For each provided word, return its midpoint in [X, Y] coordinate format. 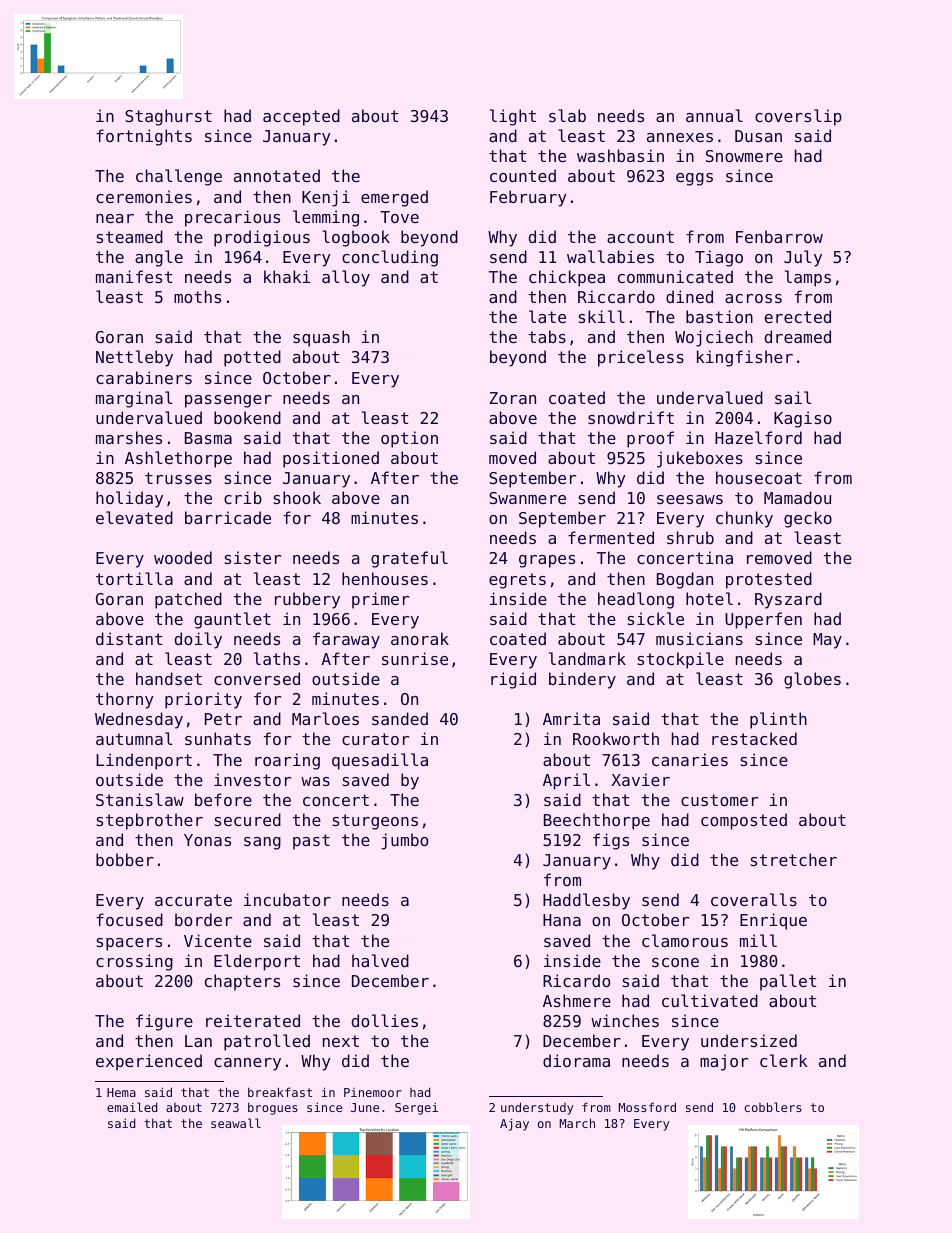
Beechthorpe [597, 821]
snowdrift [631, 417]
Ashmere [577, 1000]
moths [197, 296]
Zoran [512, 398]
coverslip [798, 117]
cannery [247, 1064]
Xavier [640, 779]
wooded [183, 557]
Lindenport [144, 761]
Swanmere [527, 498]
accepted [301, 117]
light [513, 117]
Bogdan [685, 580]
